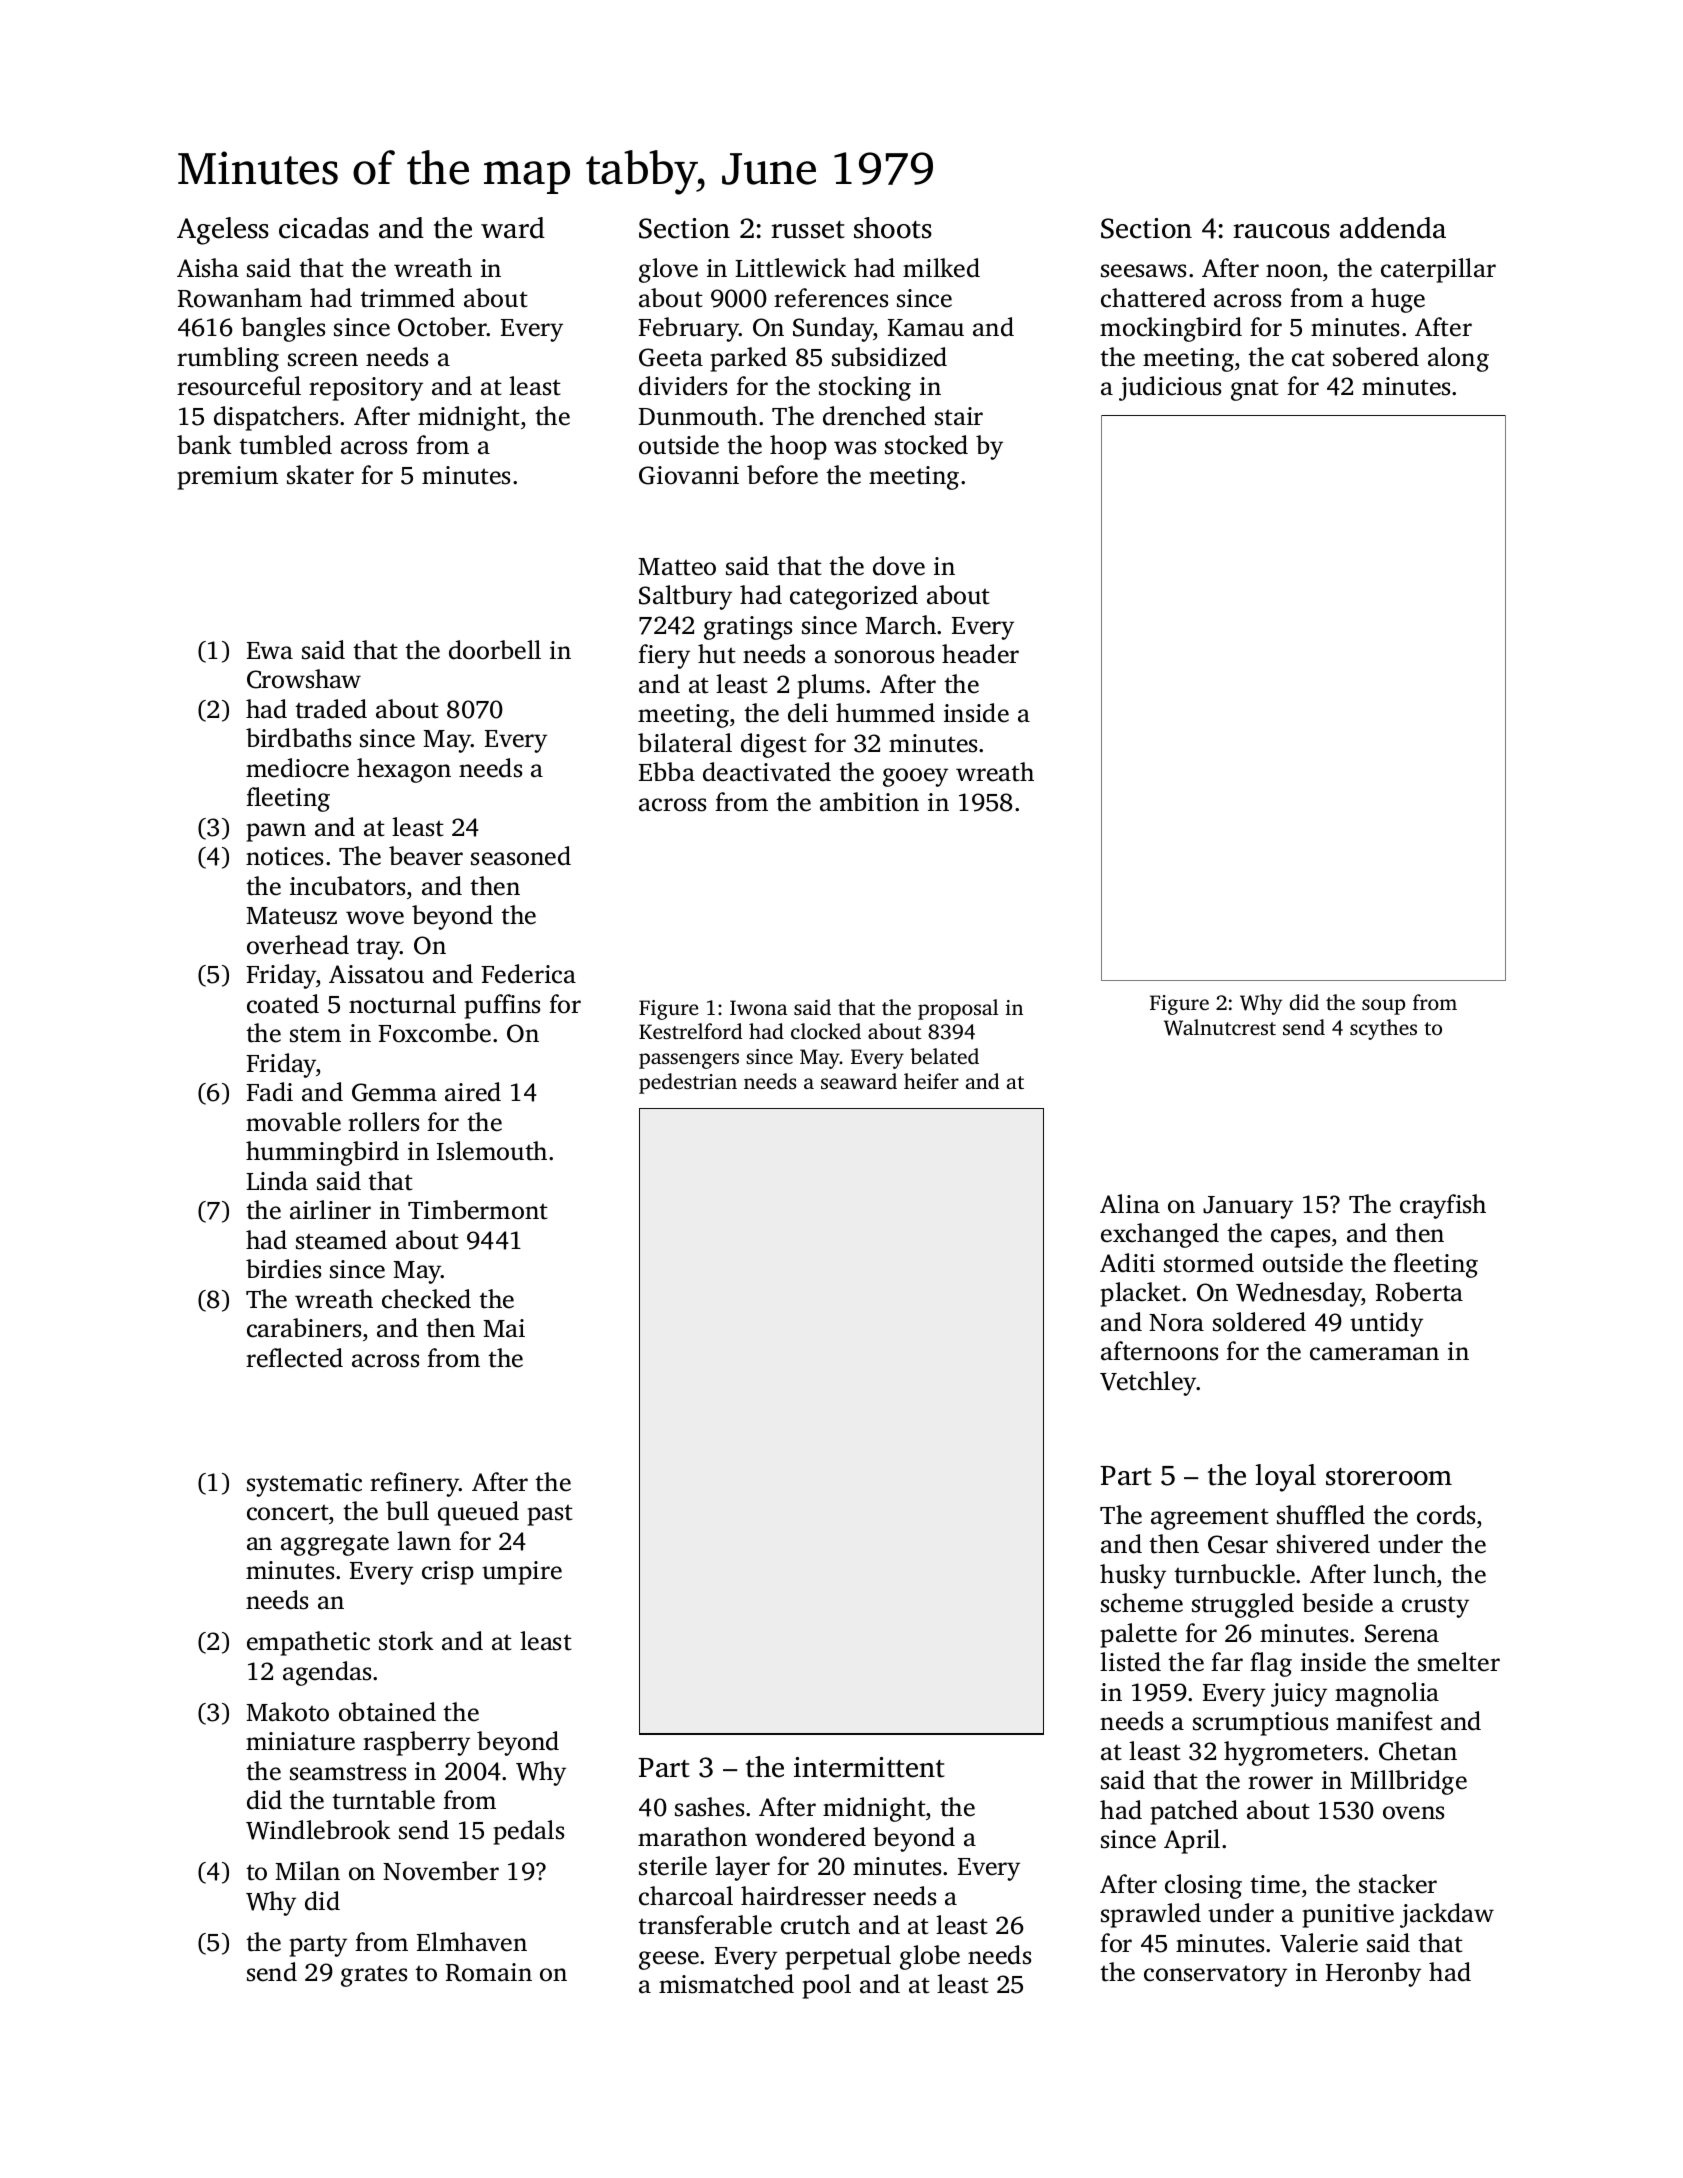 The width and height of the document is (1683, 2178). What do you see at coordinates (808, 230) in the document?
I see `russet` at bounding box center [808, 230].
